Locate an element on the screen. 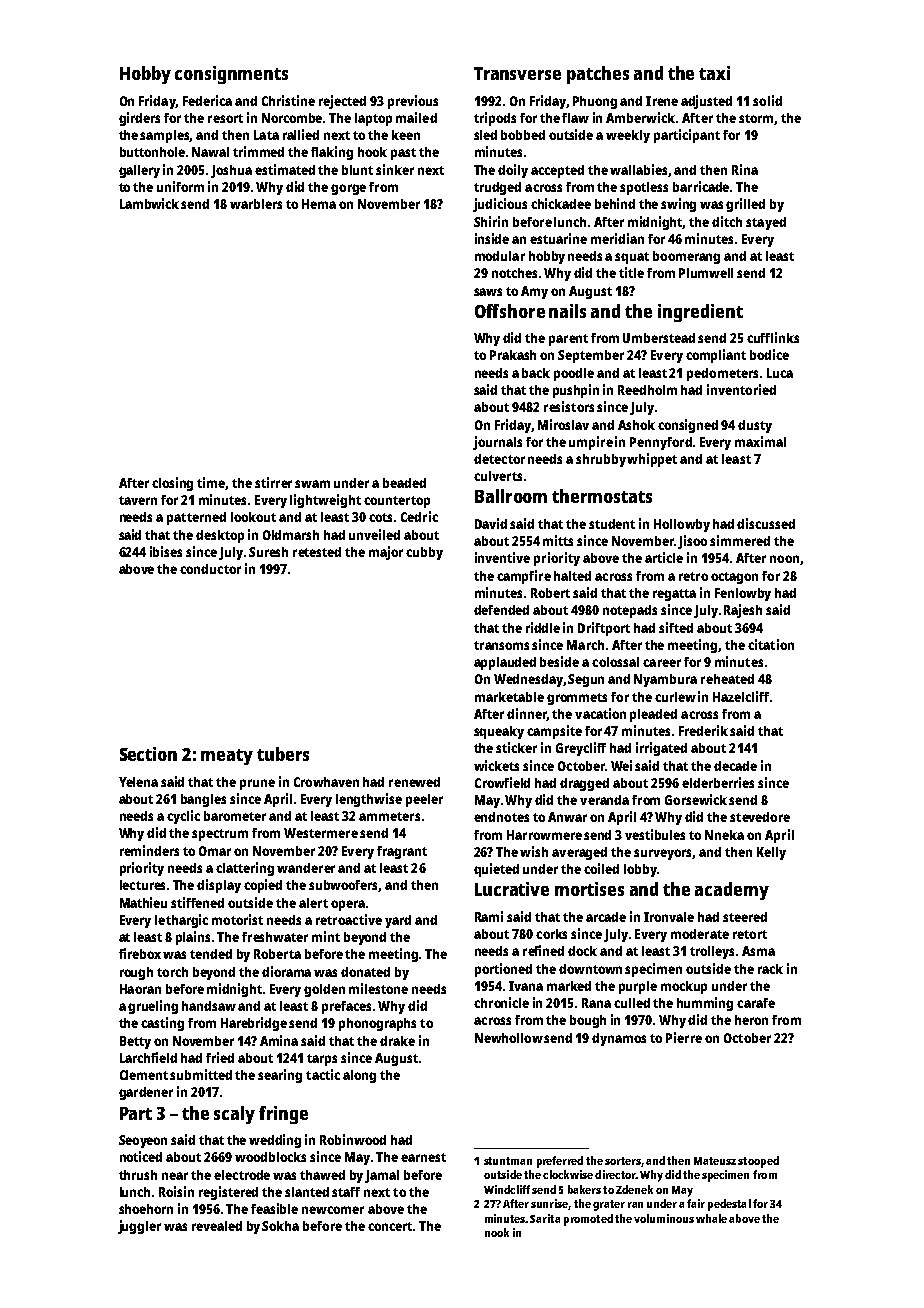 This screenshot has height=1308, width=924. bobbed is located at coordinates (523, 135).
